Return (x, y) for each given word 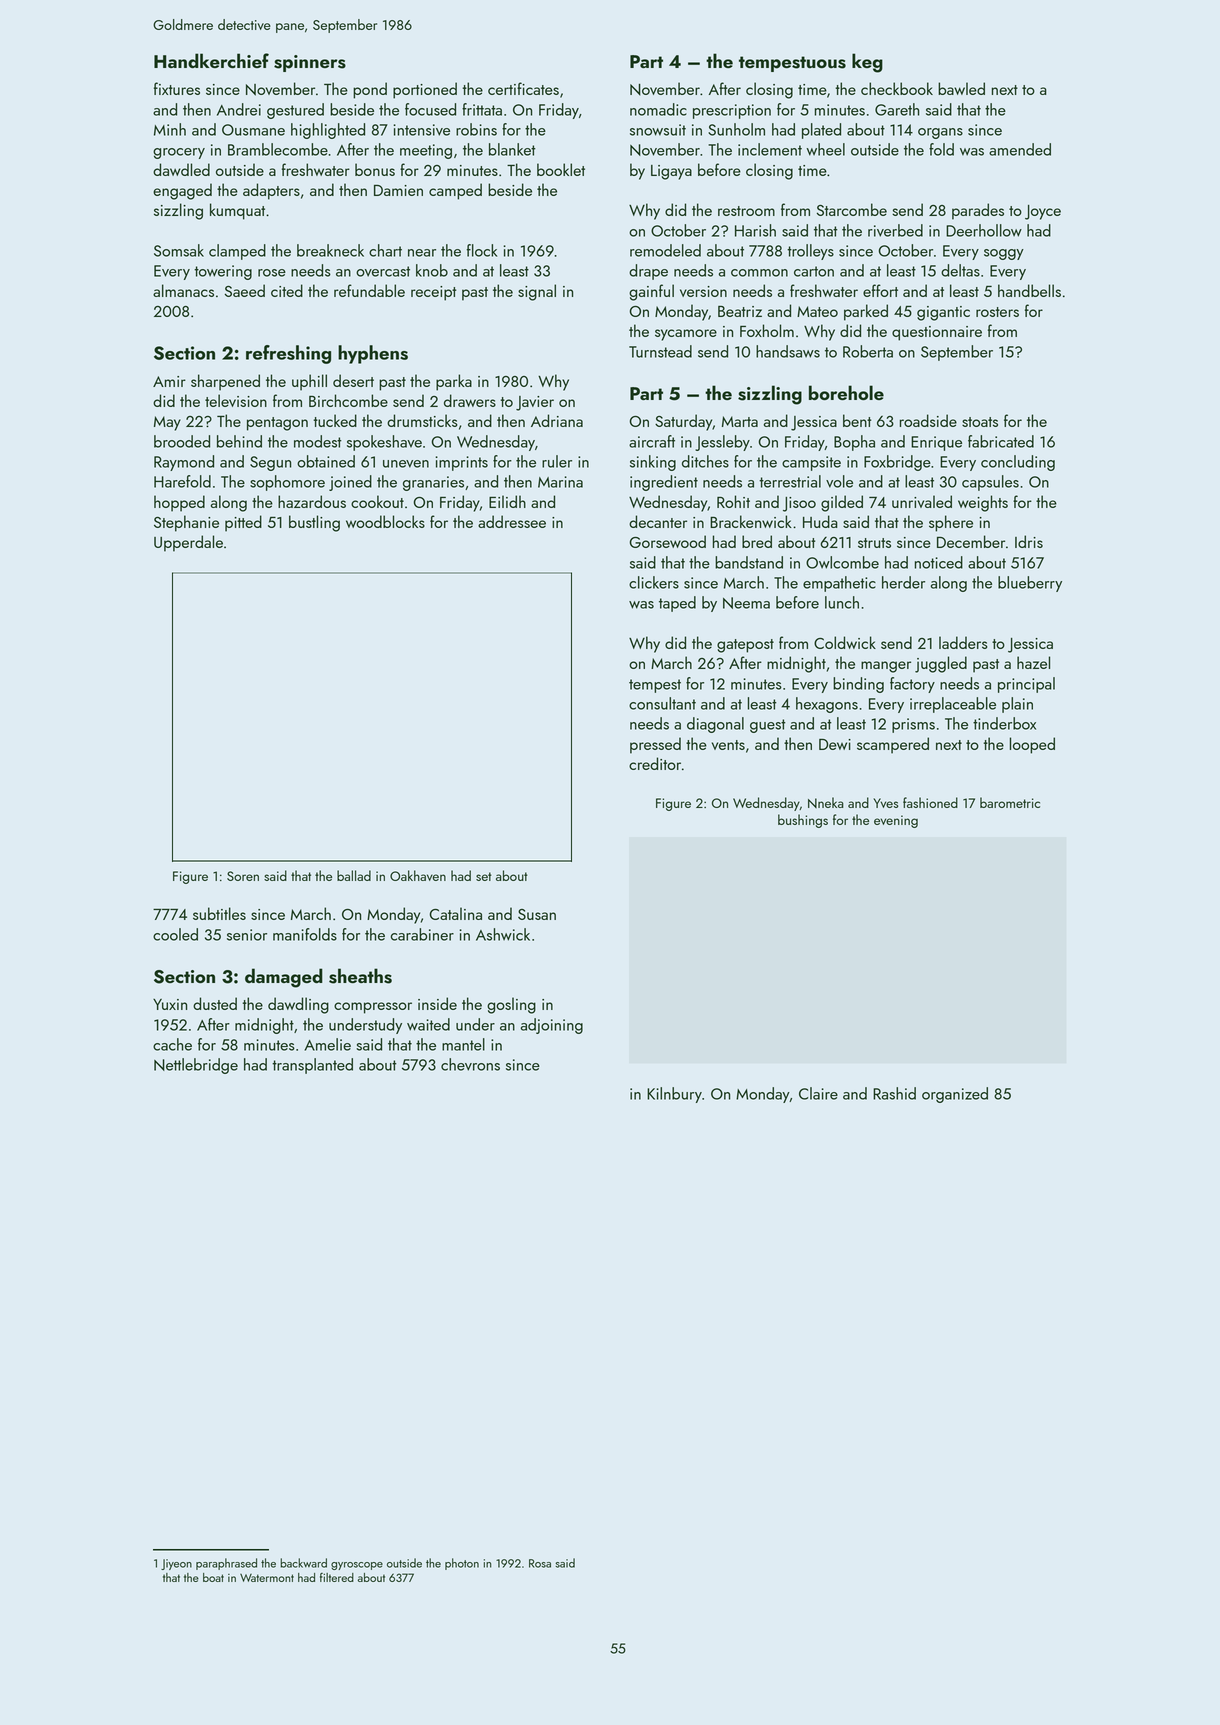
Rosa (540, 1563)
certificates (523, 88)
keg (867, 63)
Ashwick (503, 934)
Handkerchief (211, 60)
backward (303, 1563)
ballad (354, 875)
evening (896, 821)
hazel (1033, 662)
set (484, 876)
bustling (314, 523)
